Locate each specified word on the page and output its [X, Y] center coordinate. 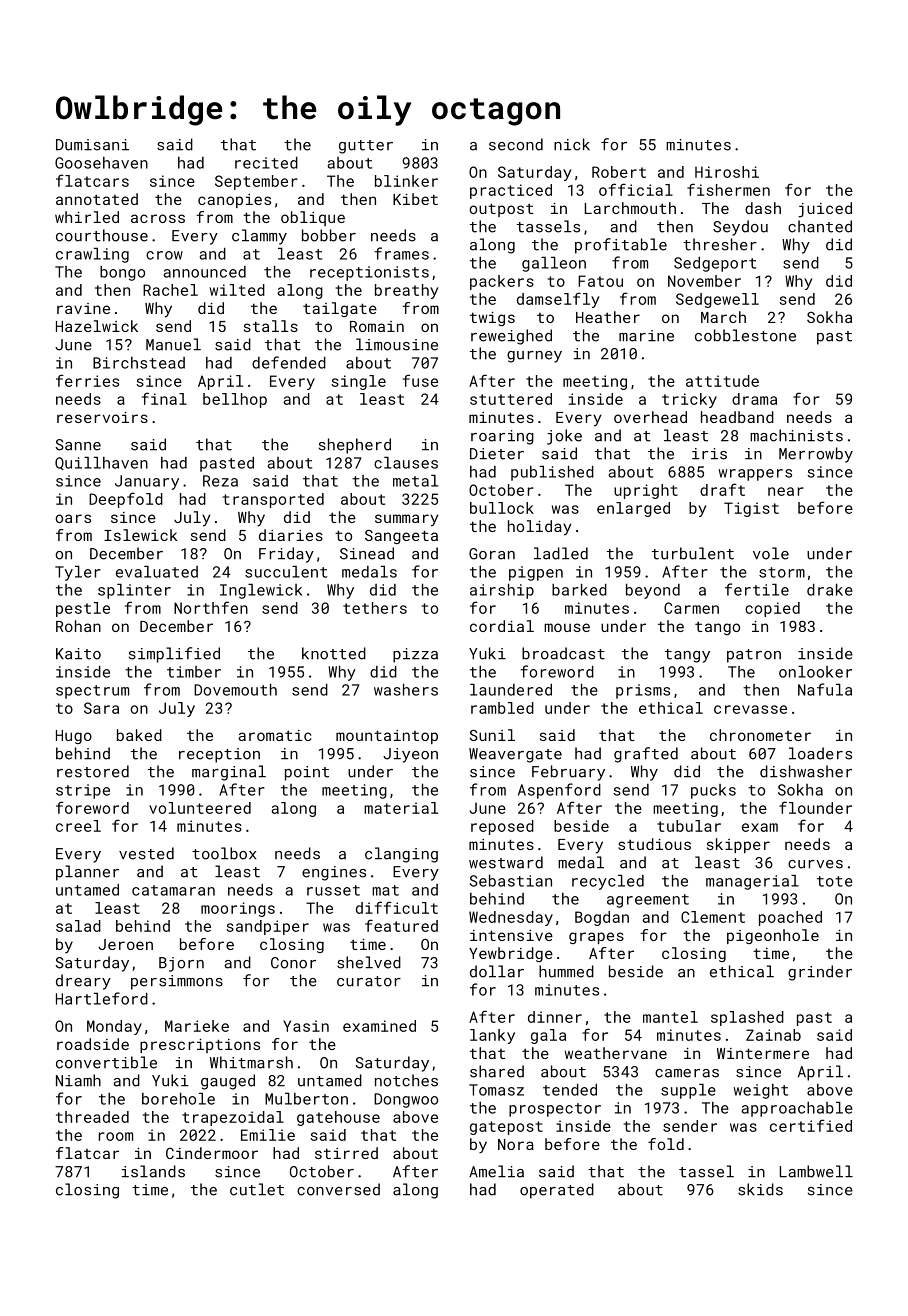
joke [564, 437]
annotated [97, 199]
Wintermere [763, 1053]
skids [760, 1189]
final [164, 398]
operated [557, 1191]
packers [502, 282]
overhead [650, 417]
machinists [796, 435]
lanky [492, 1036]
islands [153, 1171]
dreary [83, 982]
